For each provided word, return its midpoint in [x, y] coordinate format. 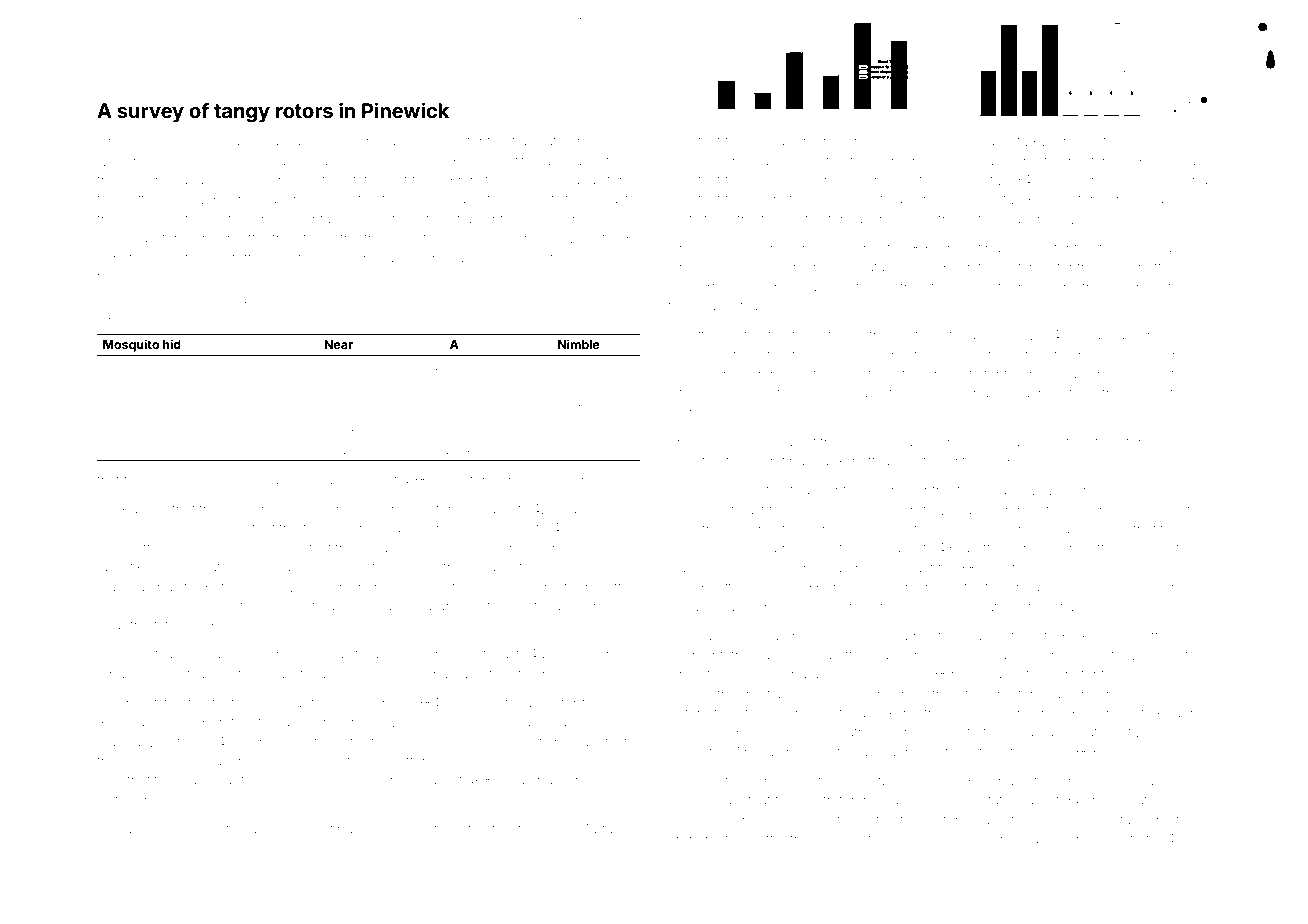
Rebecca [539, 721]
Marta [595, 829]
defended [450, 508]
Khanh [1177, 713]
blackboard [253, 654]
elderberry [782, 142]
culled [324, 141]
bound [959, 141]
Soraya [1167, 569]
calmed [162, 428]
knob [137, 761]
